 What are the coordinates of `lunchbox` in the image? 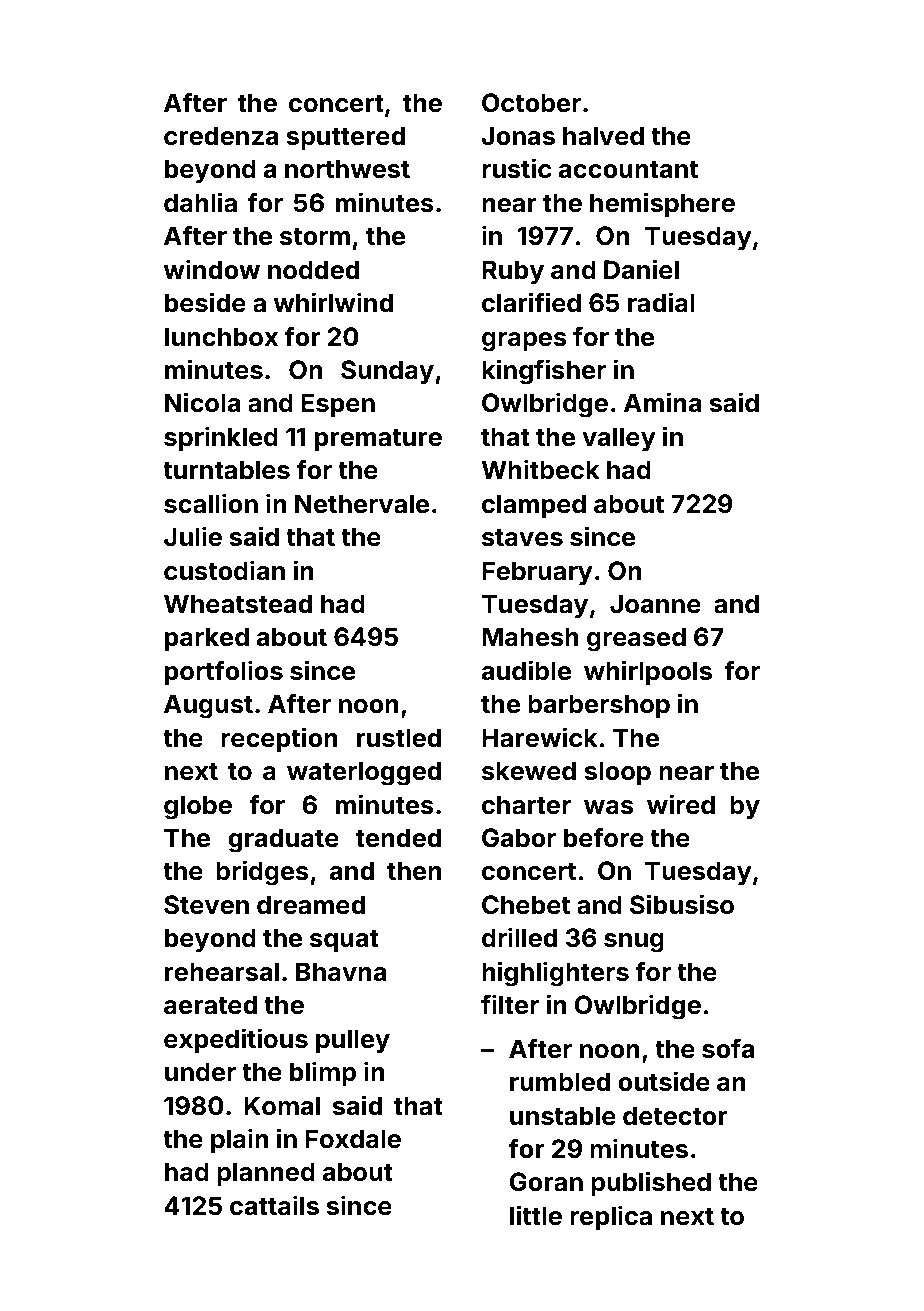 It's located at (221, 337).
